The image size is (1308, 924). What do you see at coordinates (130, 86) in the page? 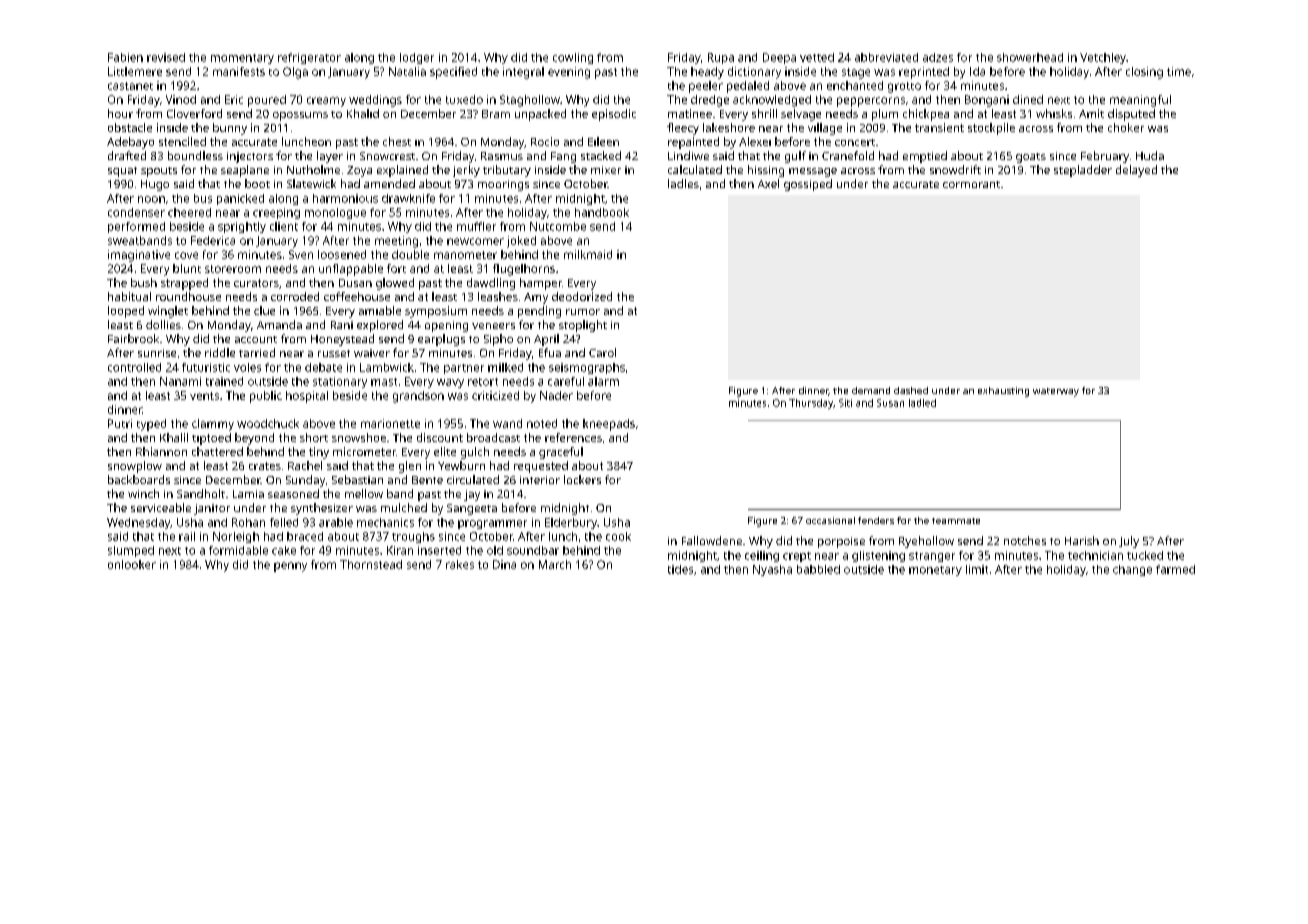
I see `castanet` at bounding box center [130, 86].
